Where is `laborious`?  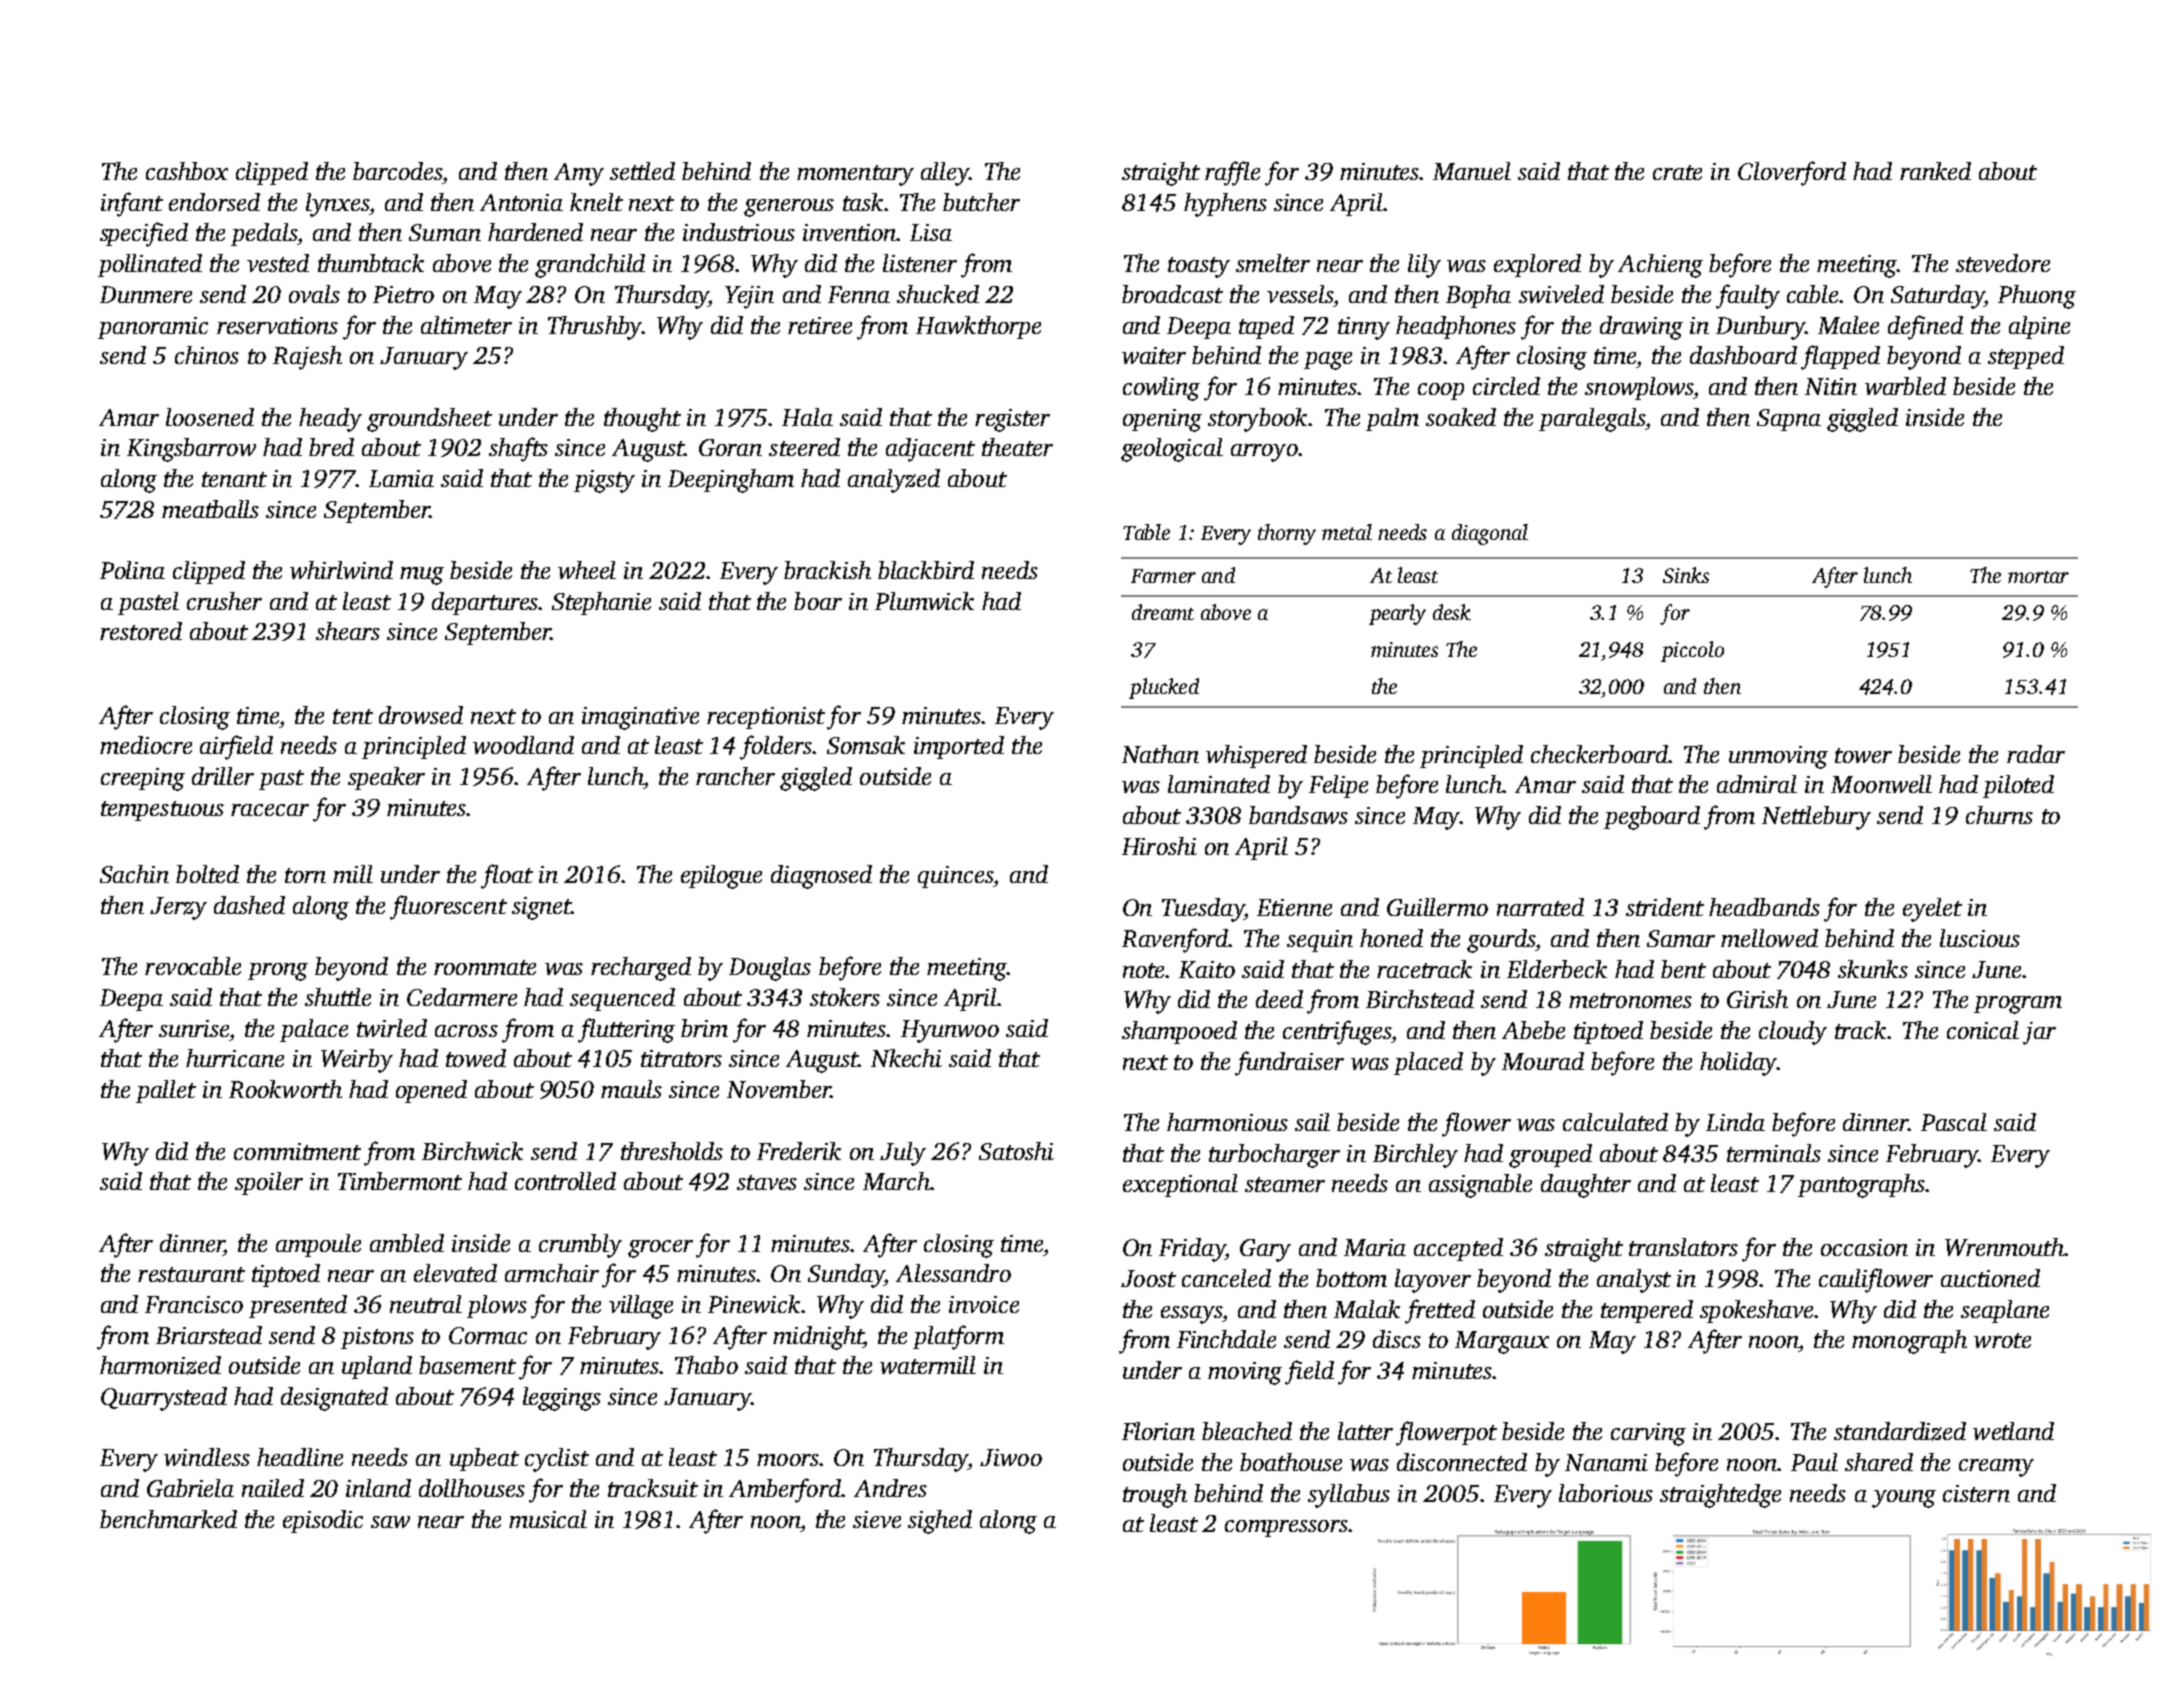 laborious is located at coordinates (1606, 1493).
